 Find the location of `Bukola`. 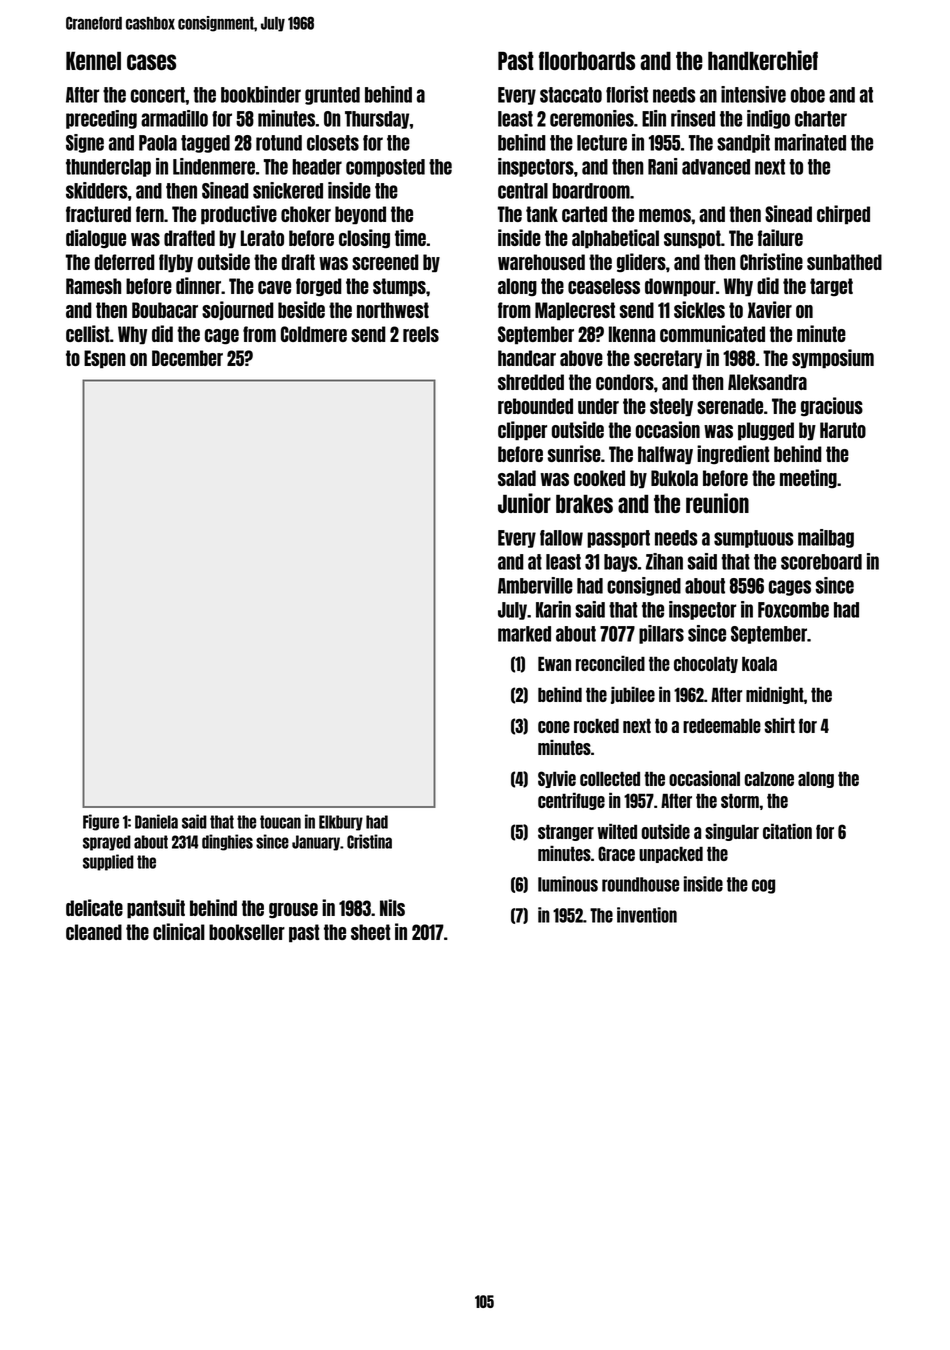

Bukola is located at coordinates (674, 478).
